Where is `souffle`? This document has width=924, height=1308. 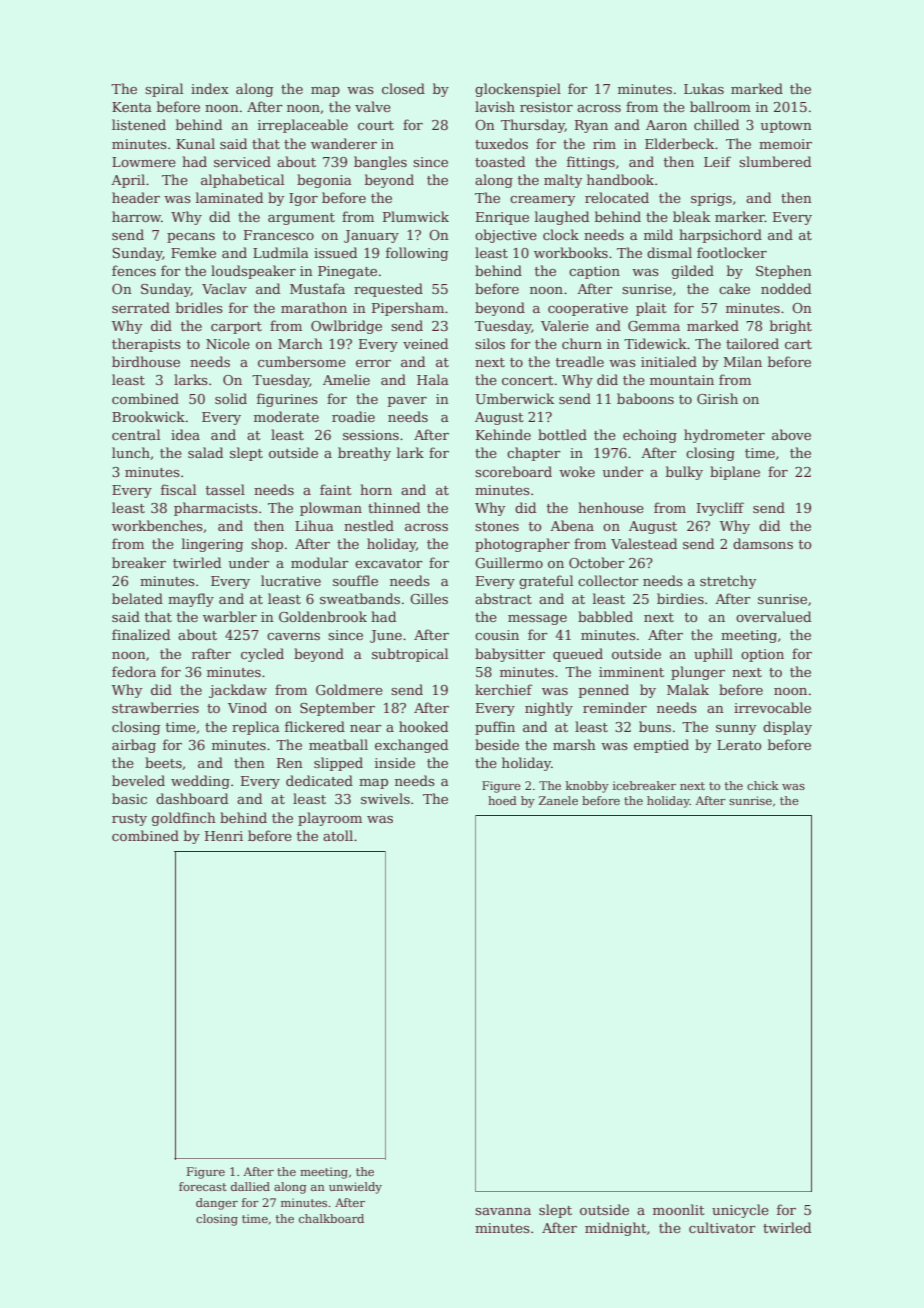
souffle is located at coordinates (355, 580).
